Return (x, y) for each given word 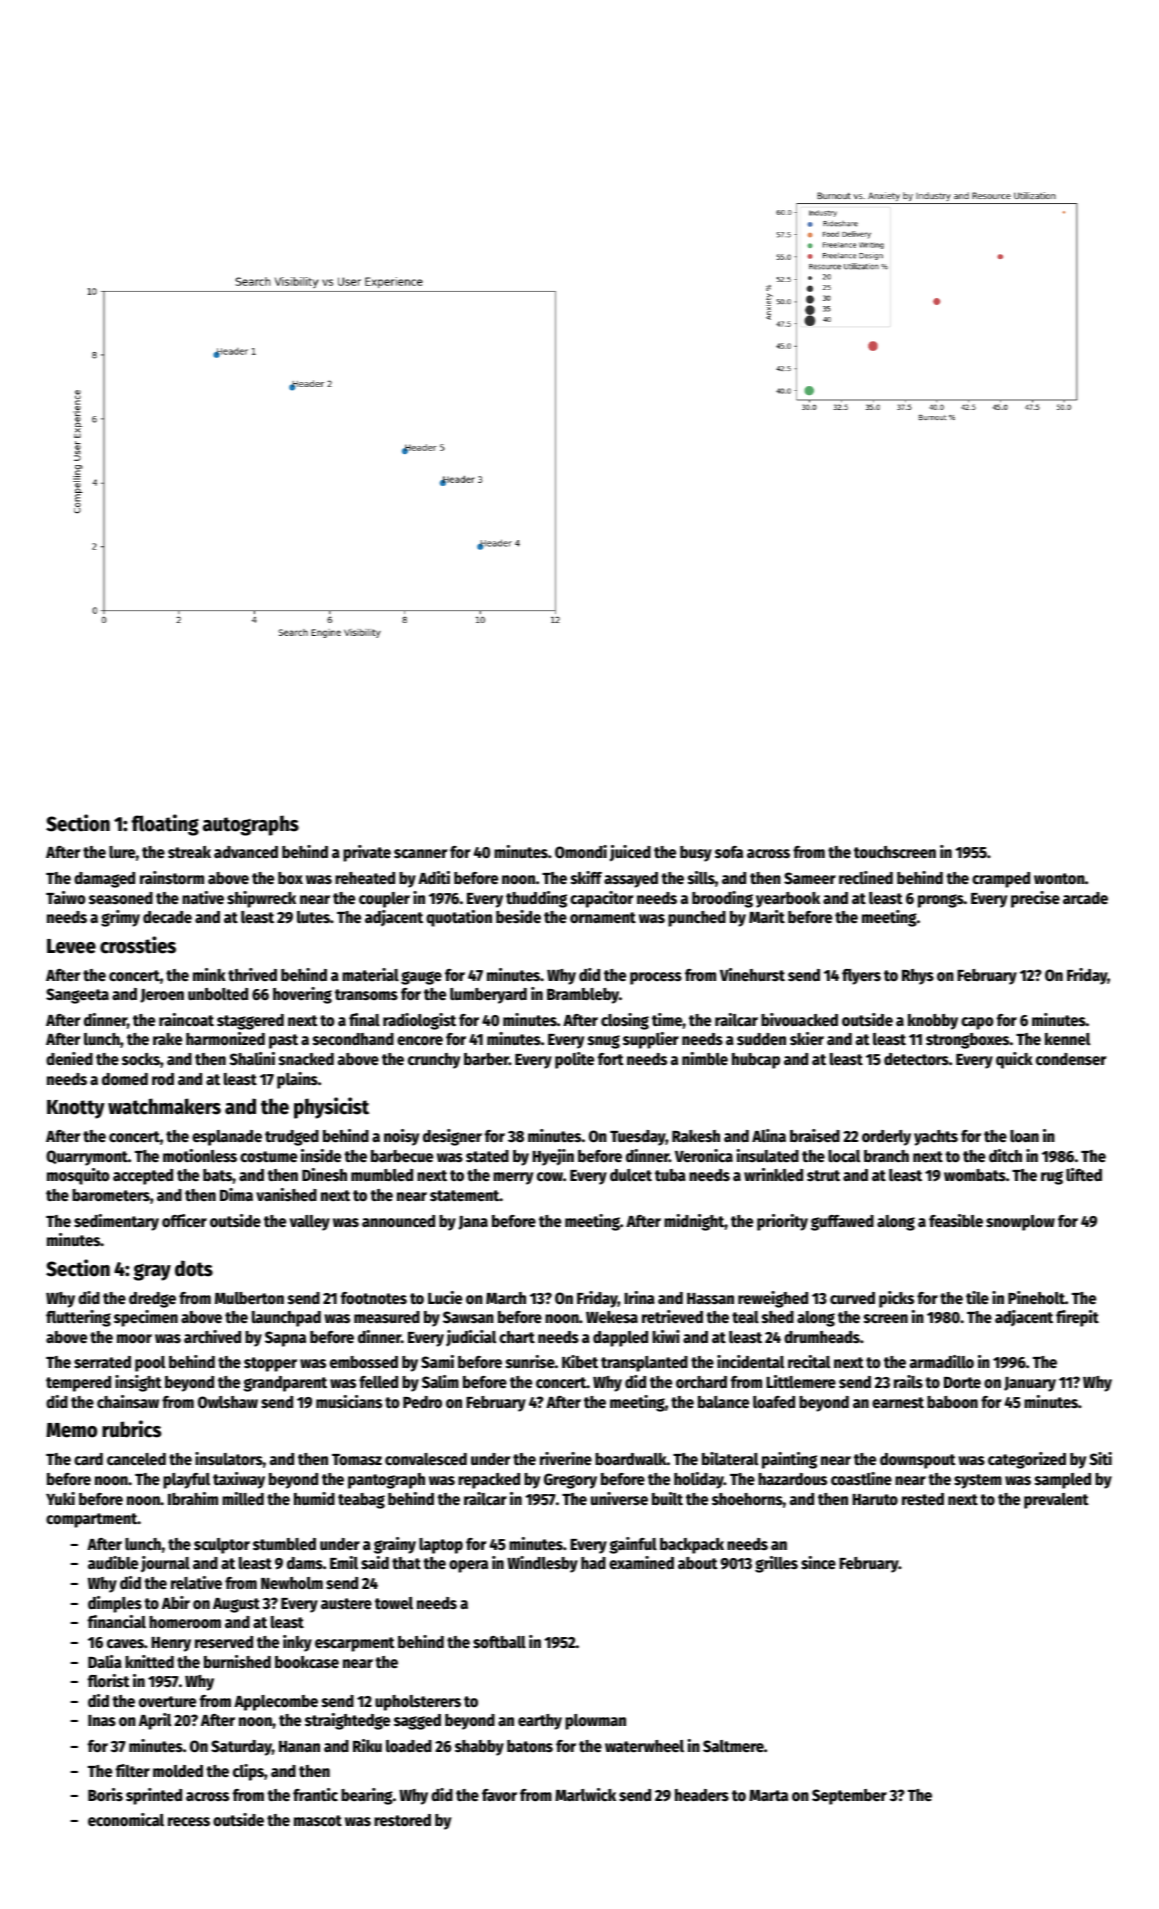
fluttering (78, 1318)
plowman (595, 1722)
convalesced (426, 1459)
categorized (1027, 1460)
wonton (1059, 879)
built (667, 1499)
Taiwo (65, 898)
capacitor (601, 899)
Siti (1101, 1459)
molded (178, 1771)
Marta (768, 1795)
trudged (292, 1138)
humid (314, 1499)
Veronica (704, 1156)
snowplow (1020, 1223)
